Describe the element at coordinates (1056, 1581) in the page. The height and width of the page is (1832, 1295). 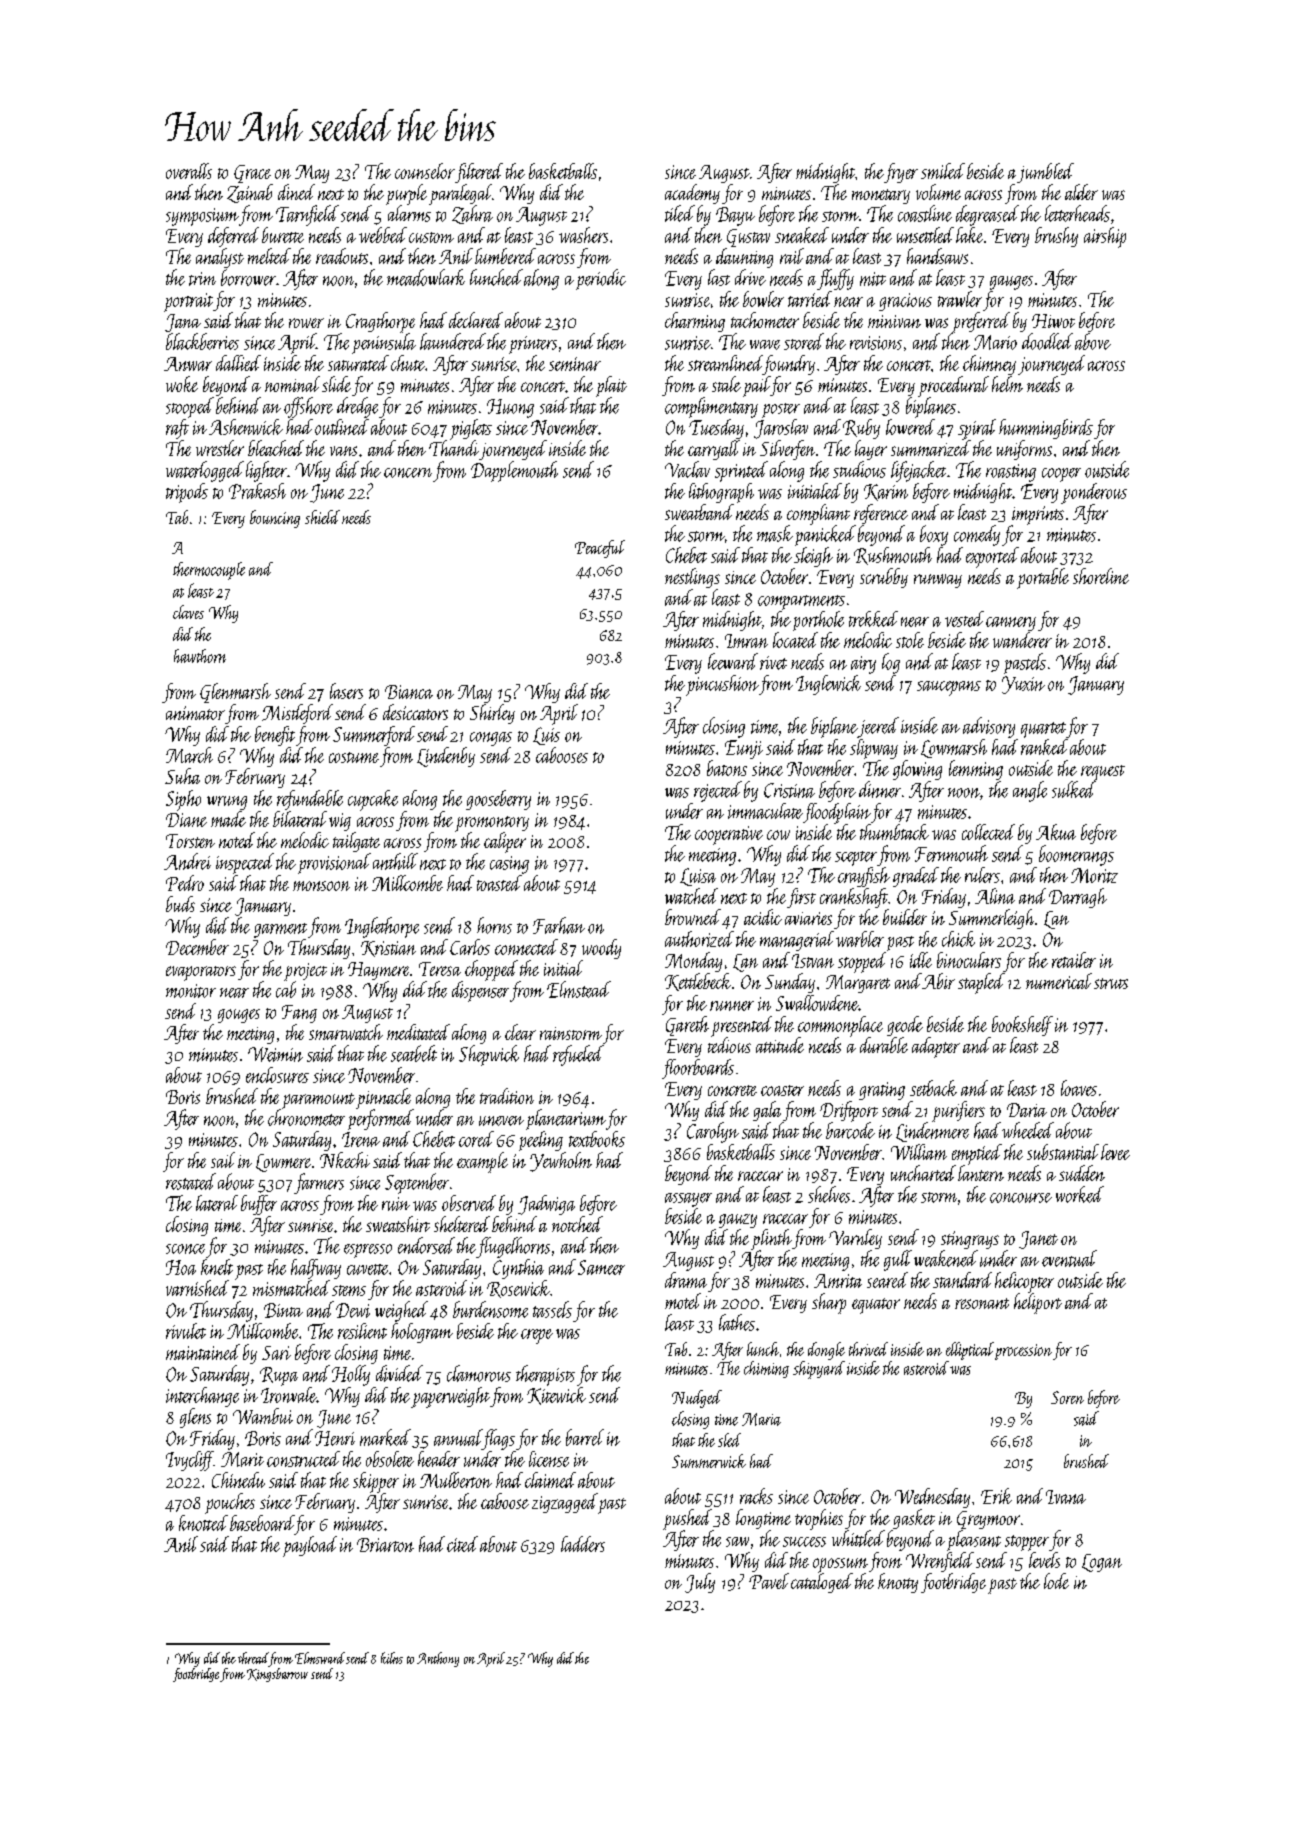
I see `lode` at that location.
